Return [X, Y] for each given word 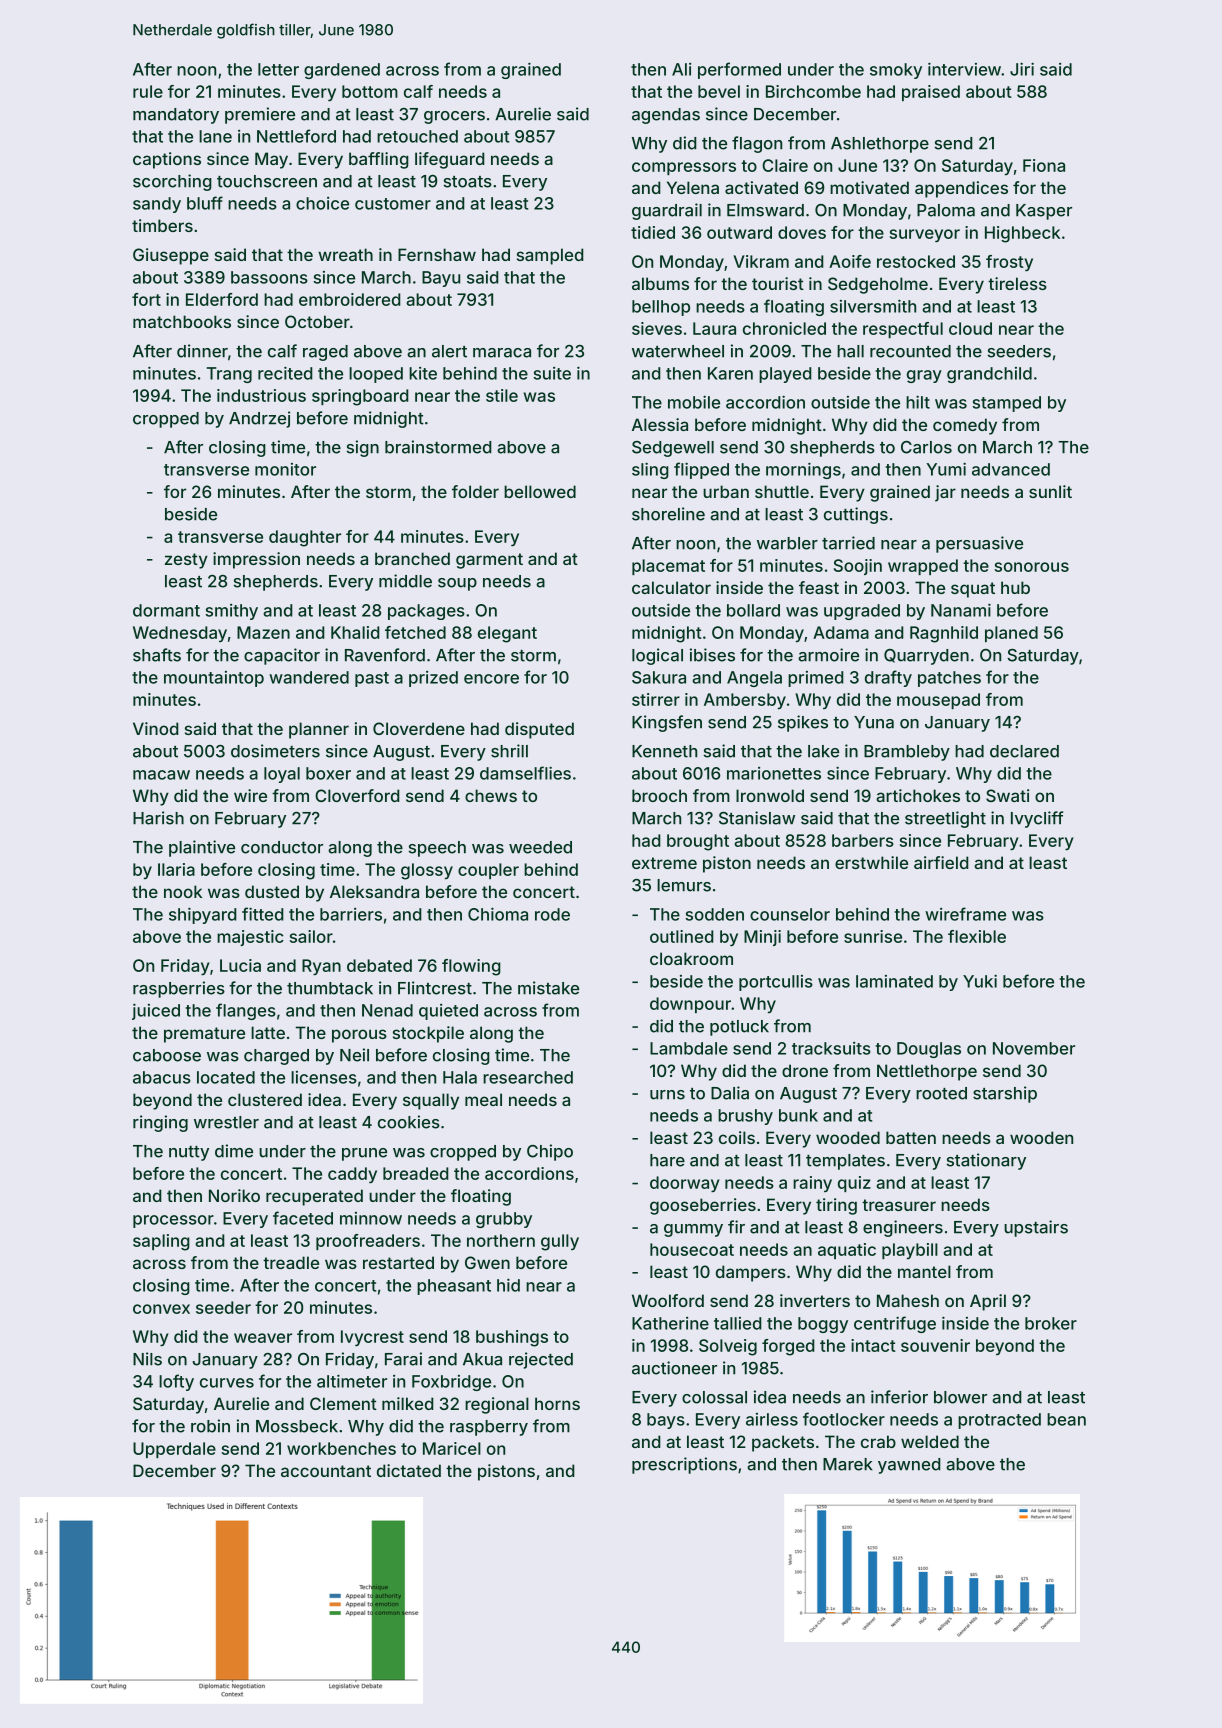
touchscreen [267, 181]
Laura [714, 328]
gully [560, 1242]
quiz [854, 1184]
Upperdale [174, 1450]
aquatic [847, 1251]
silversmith [873, 306]
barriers [351, 914]
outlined [682, 936]
